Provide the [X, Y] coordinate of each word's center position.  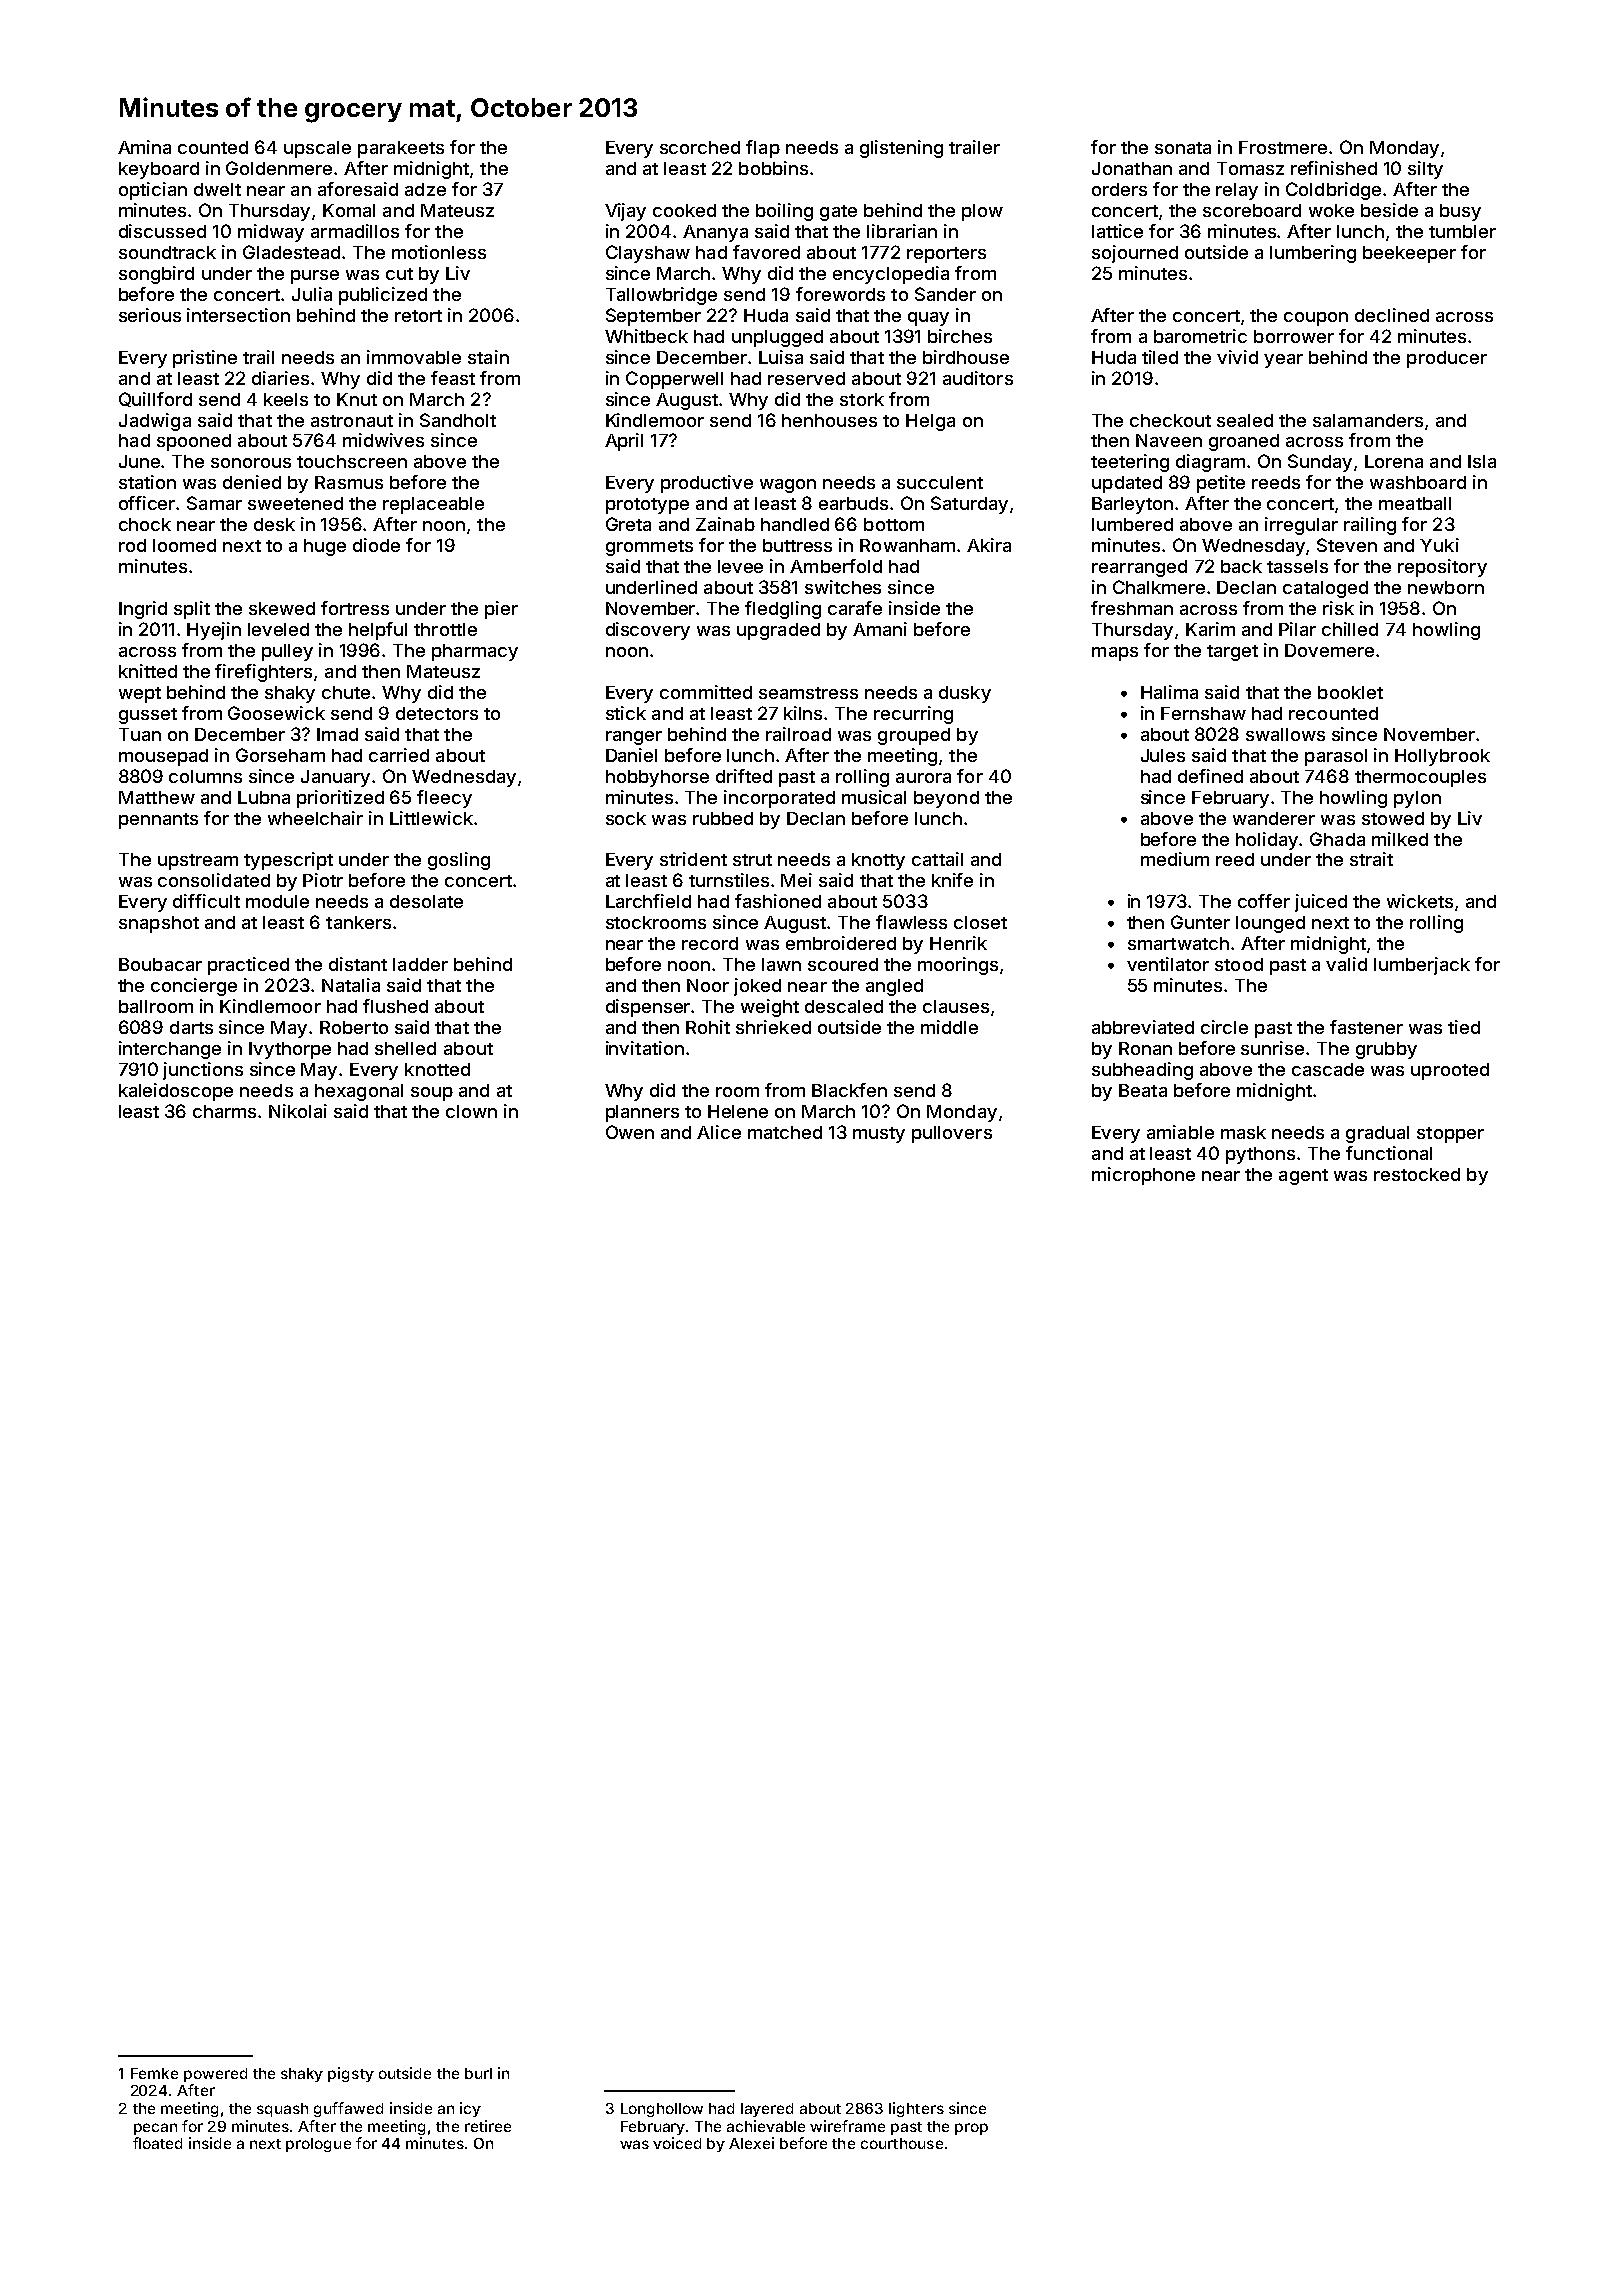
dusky [965, 694]
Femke [154, 2073]
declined [1392, 315]
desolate [426, 901]
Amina [144, 147]
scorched [700, 147]
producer [1447, 359]
